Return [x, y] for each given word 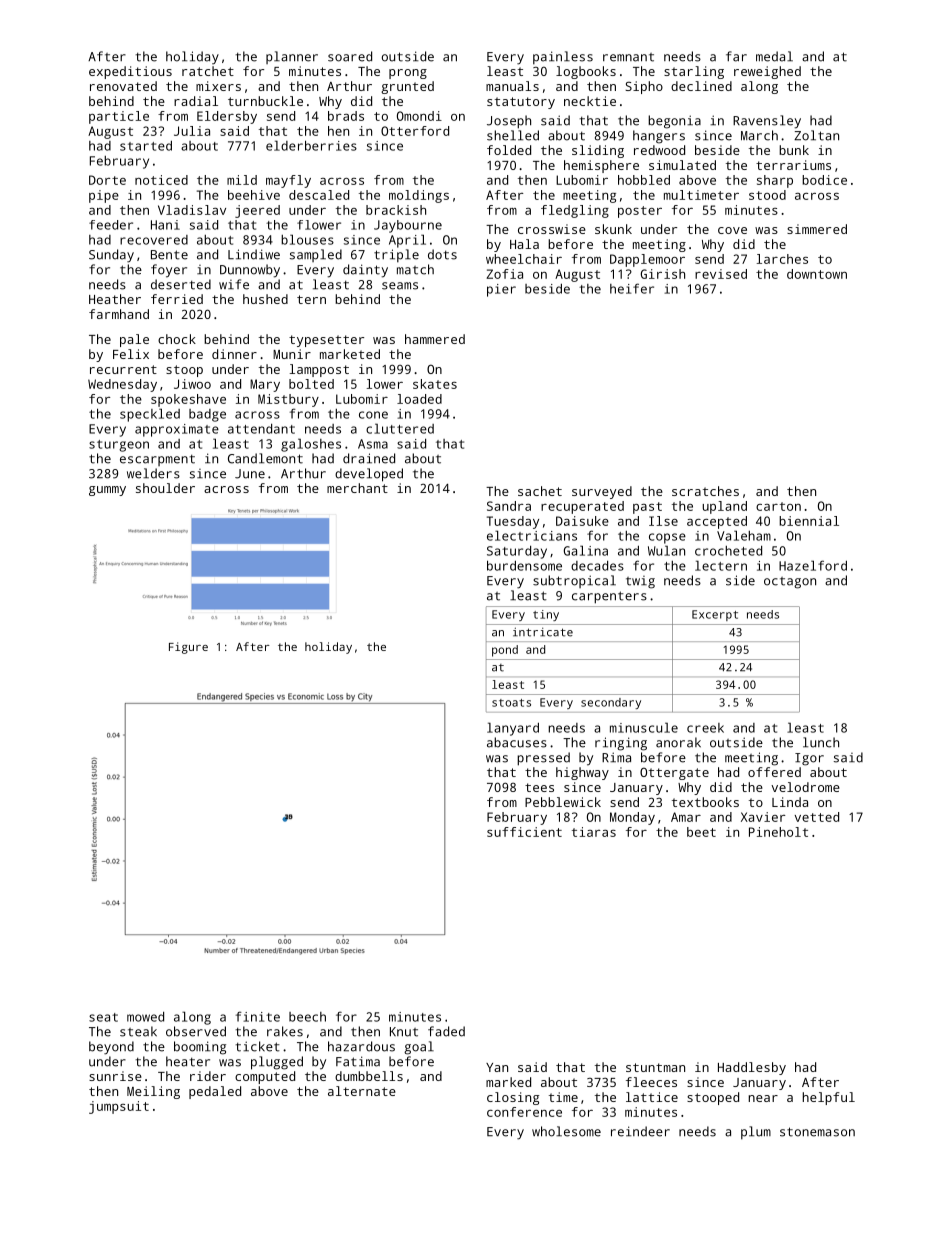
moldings [419, 196]
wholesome [566, 1131]
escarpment [157, 460]
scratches [705, 491]
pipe [104, 196]
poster [640, 212]
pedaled [215, 1092]
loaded [419, 399]
